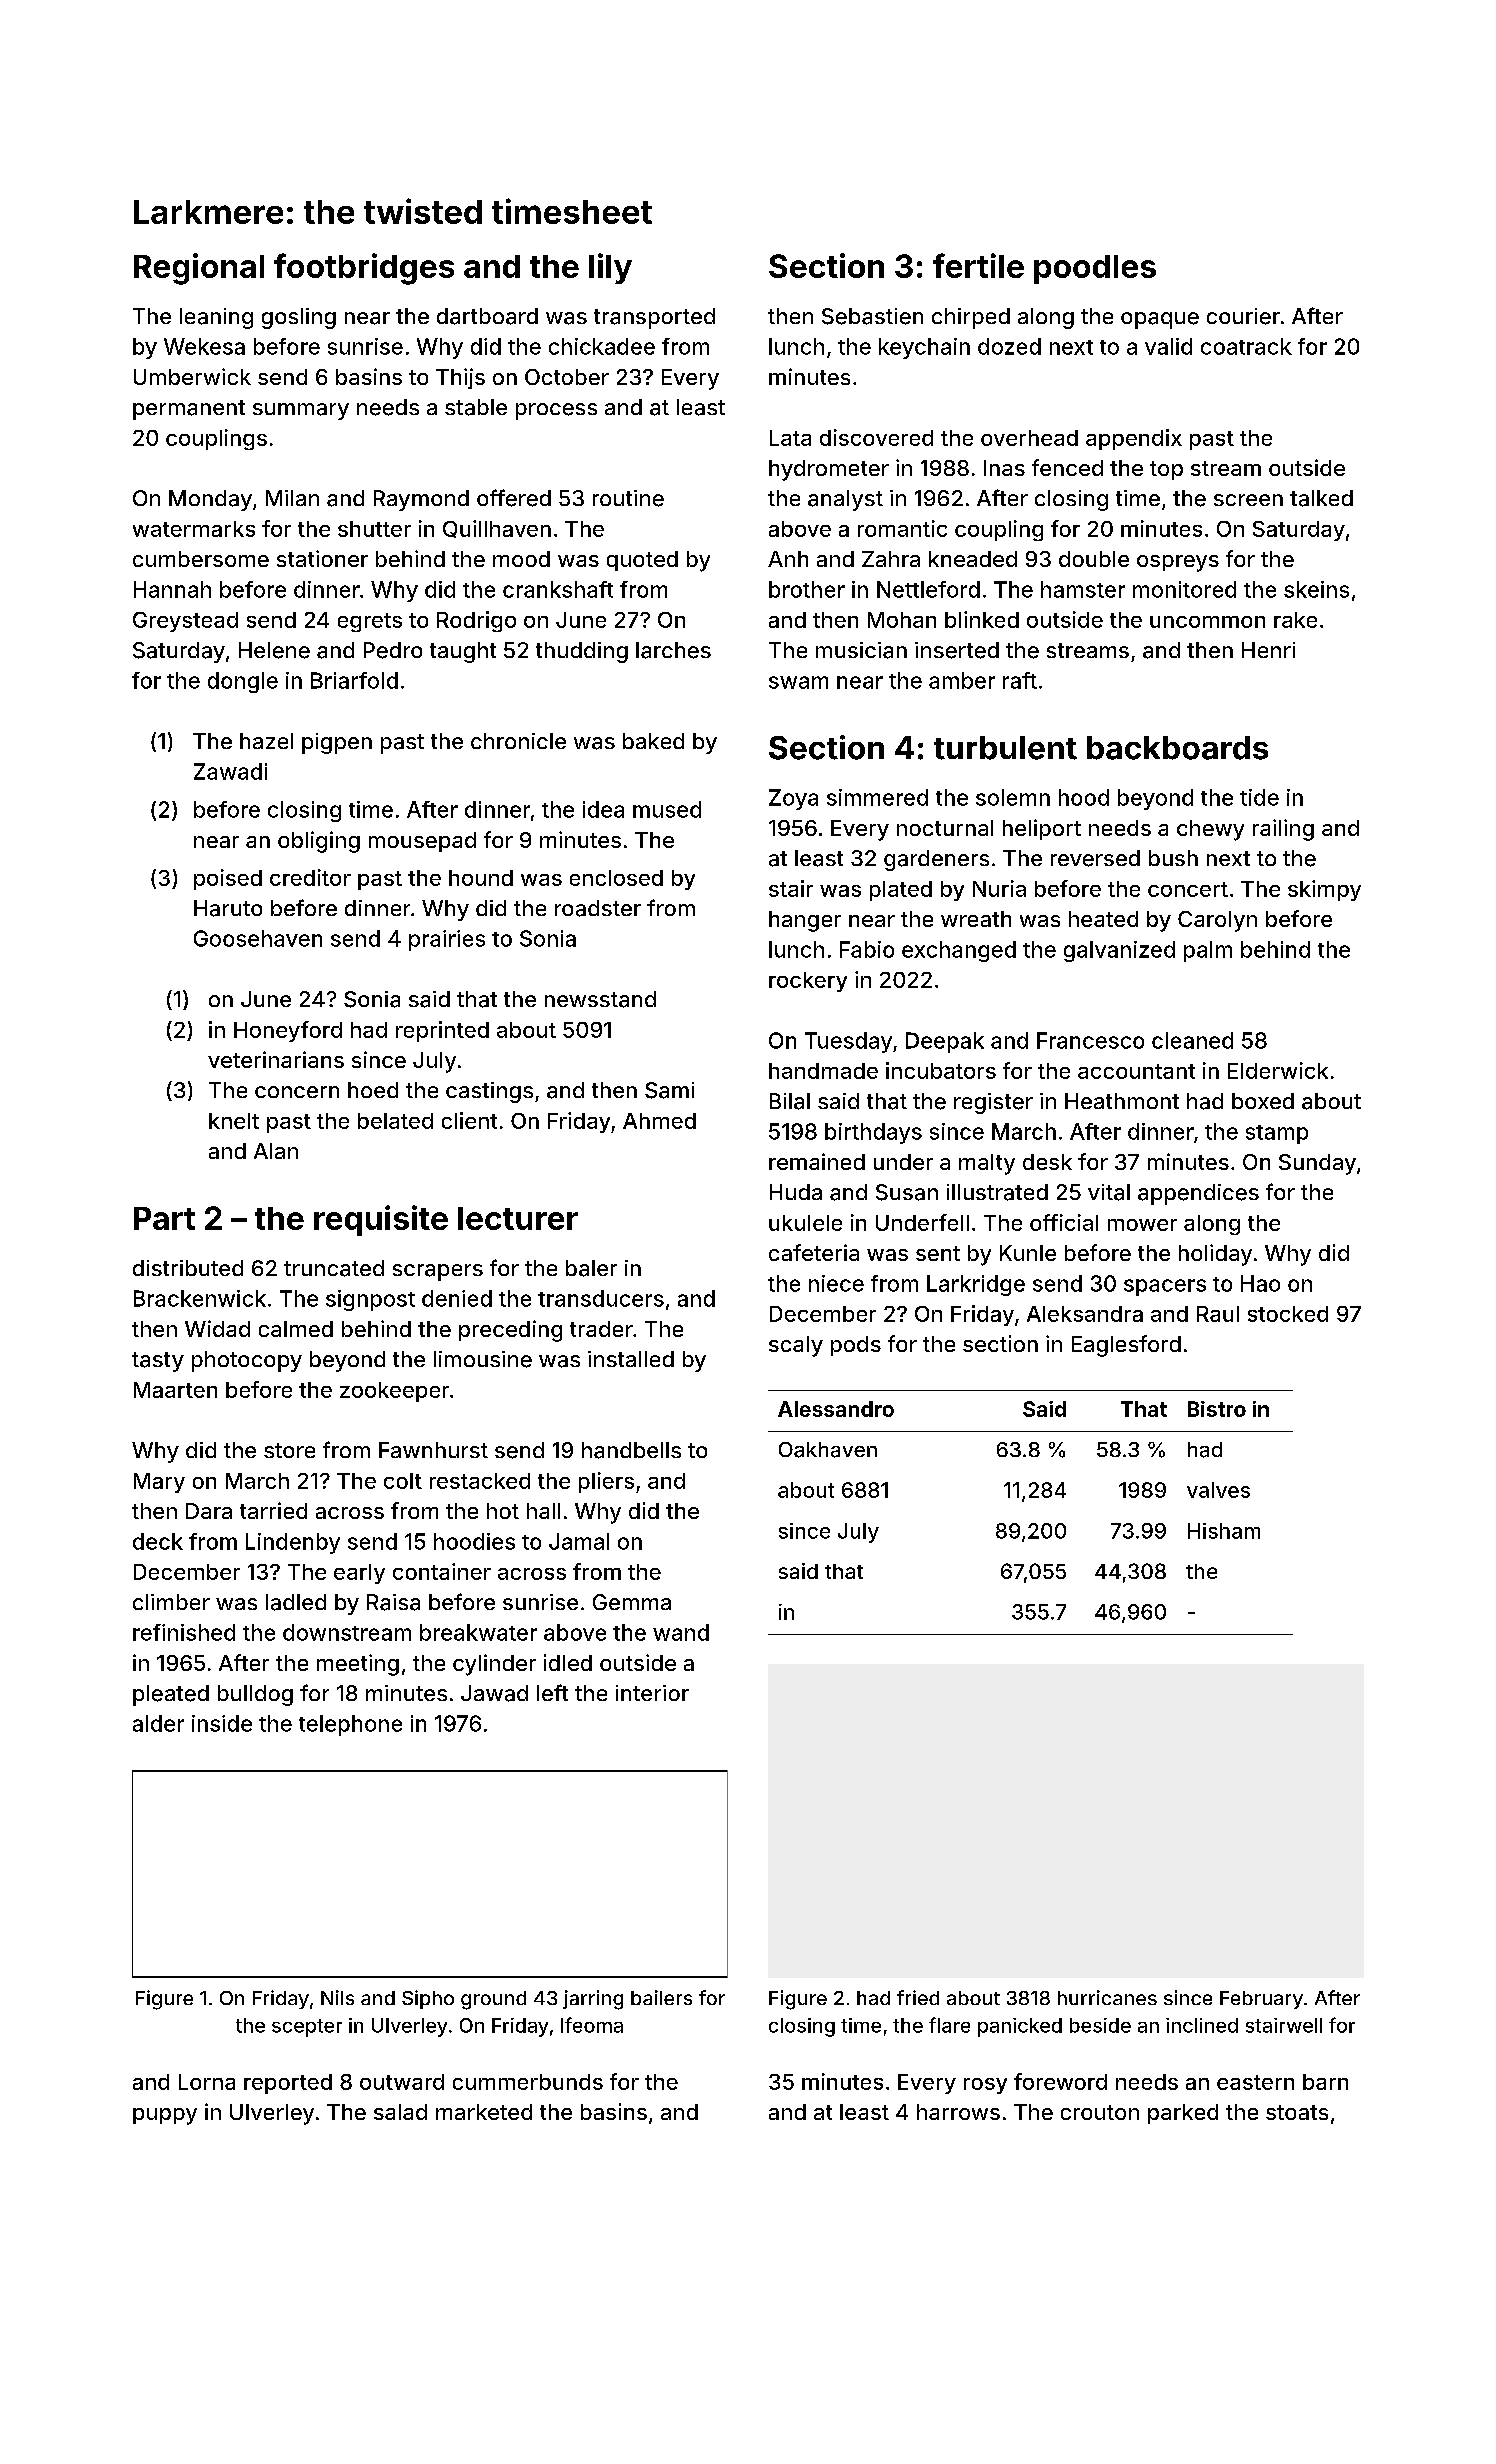 The width and height of the screenshot is (1496, 2464). What do you see at coordinates (978, 265) in the screenshot?
I see `fertile` at bounding box center [978, 265].
